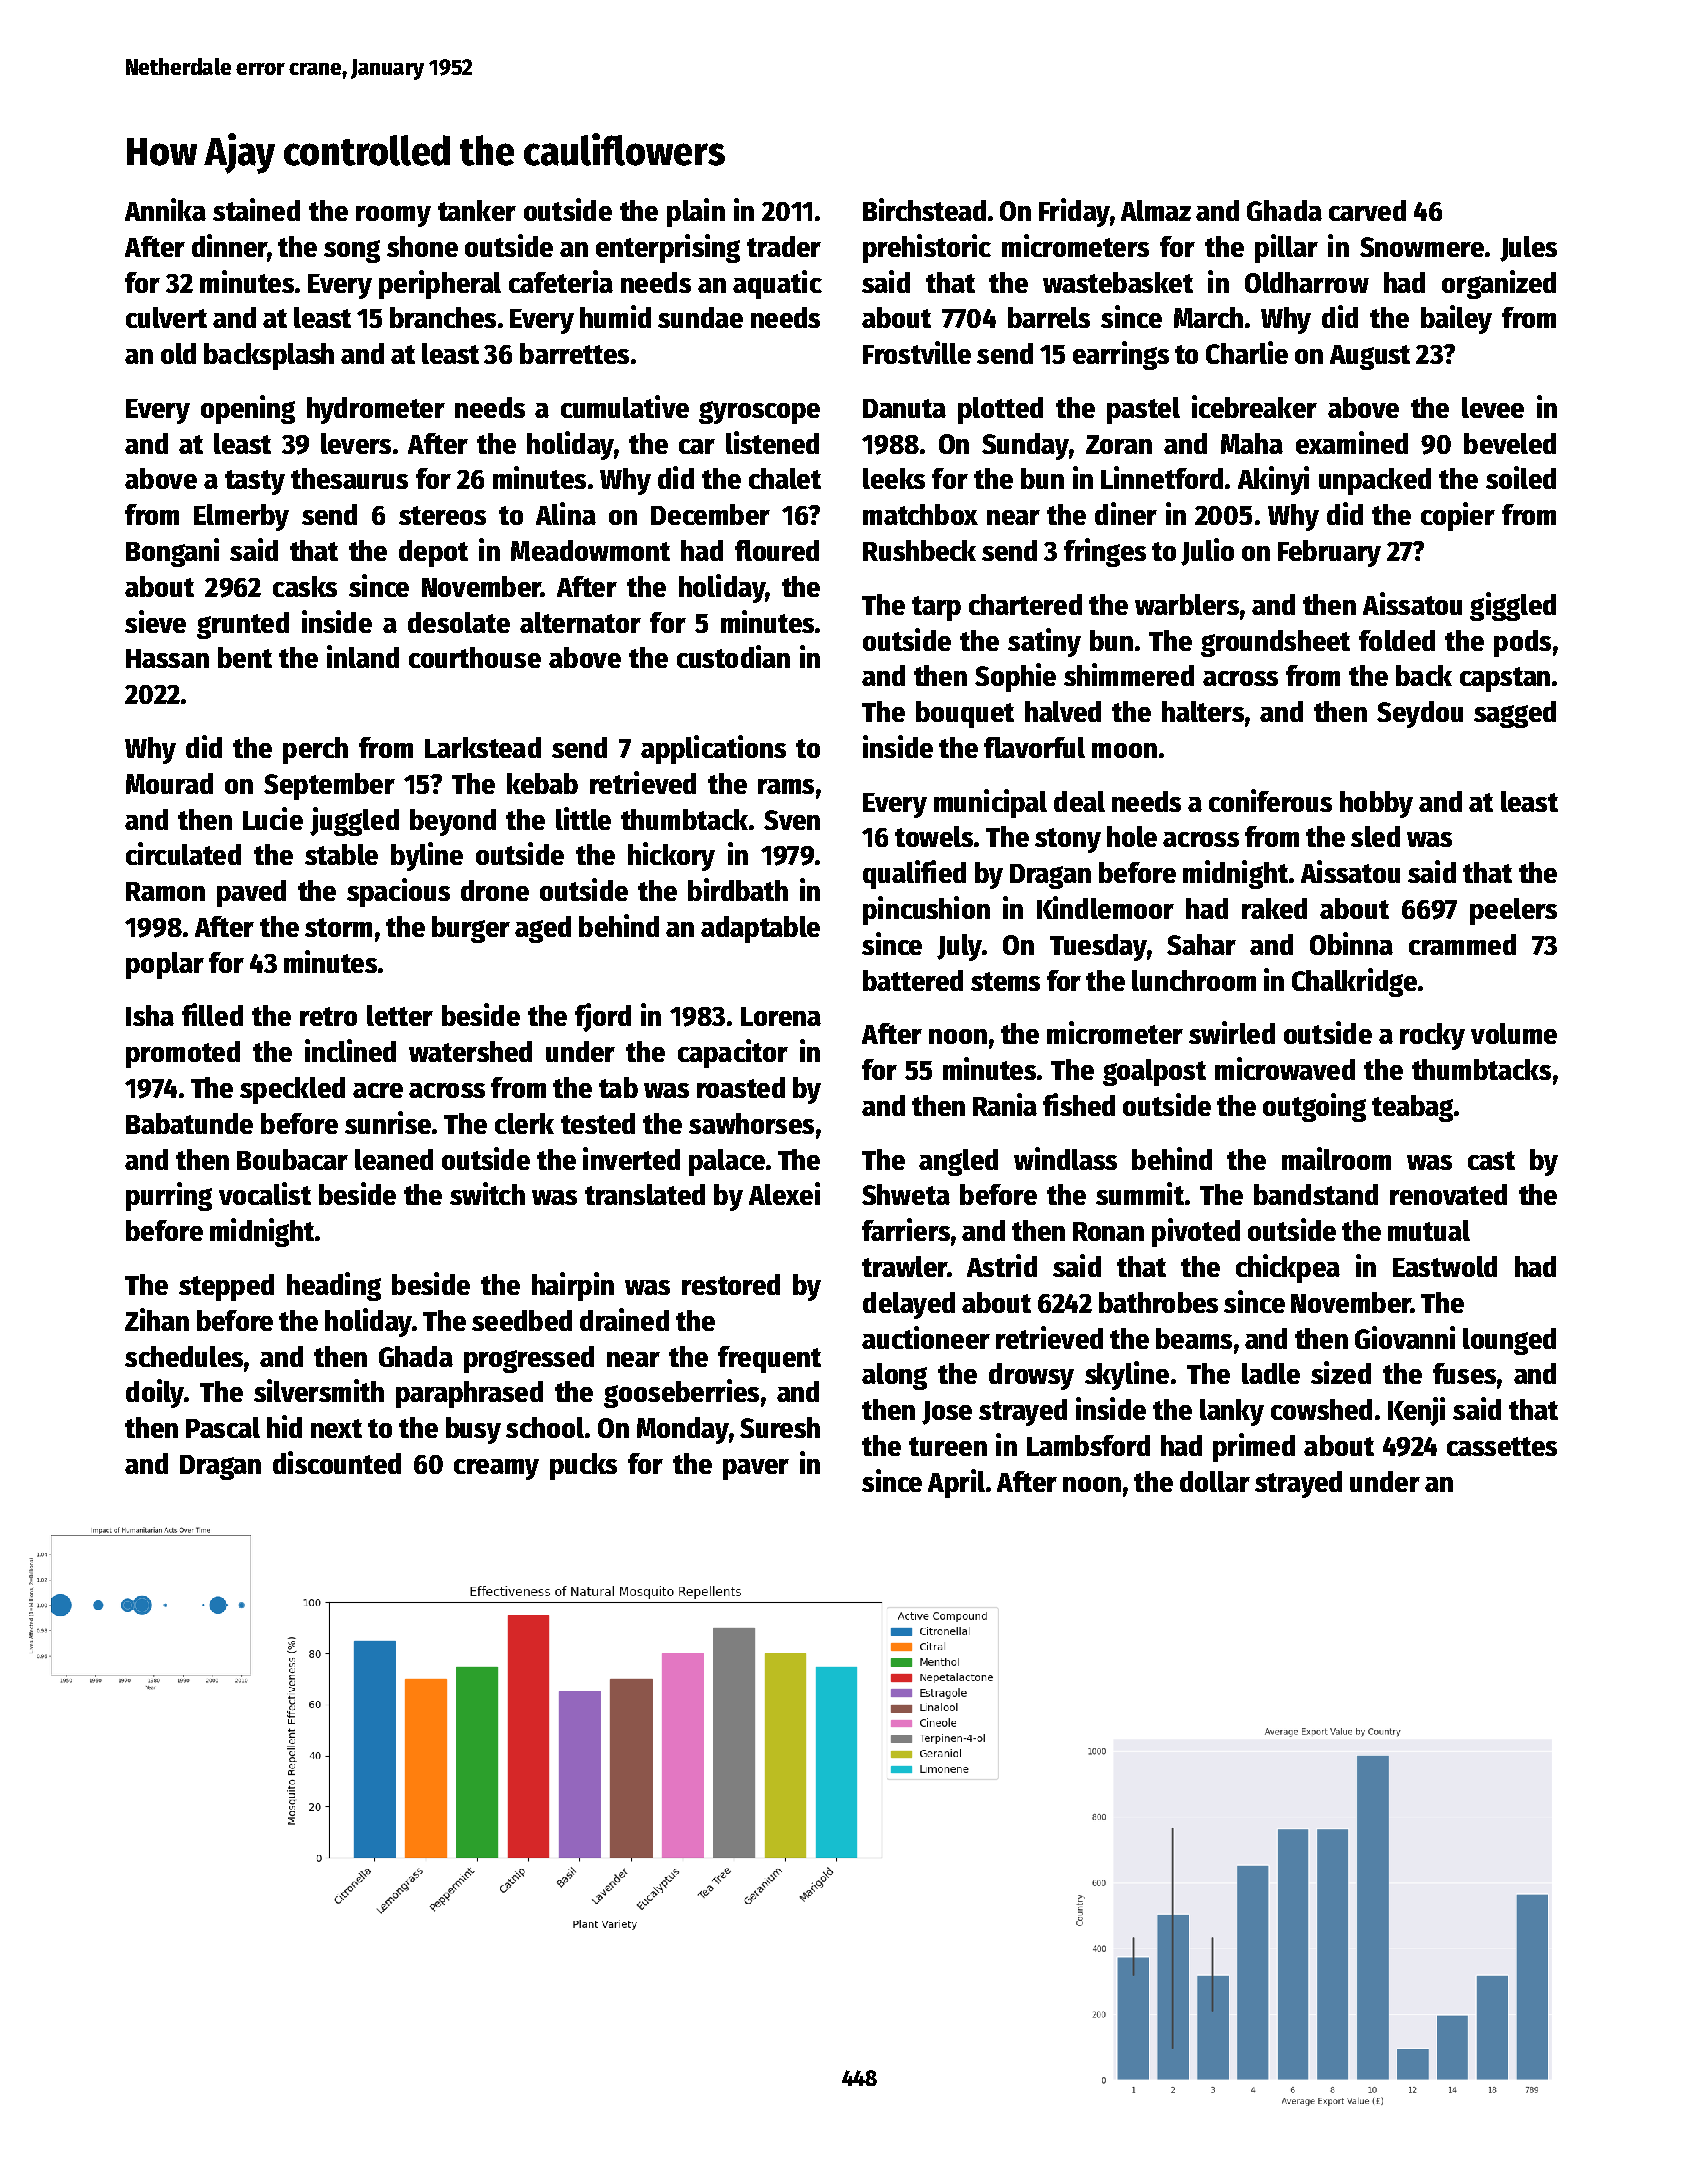 Image resolution: width=1683 pixels, height=2178 pixels. I want to click on hid, so click(284, 1426).
